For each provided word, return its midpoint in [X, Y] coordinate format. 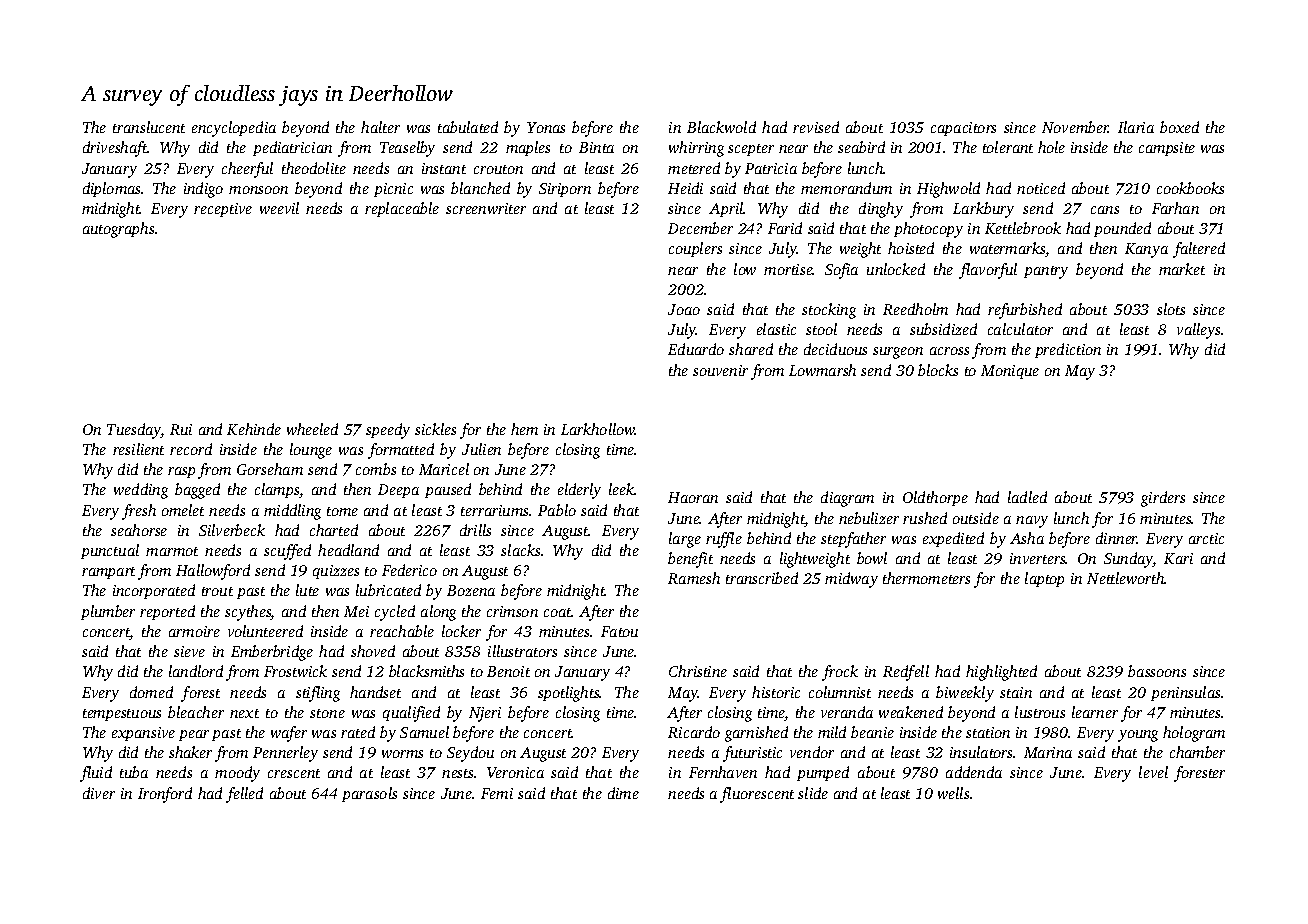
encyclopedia [234, 129]
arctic [1206, 538]
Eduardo [696, 349]
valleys [1198, 331]
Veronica [515, 772]
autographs [118, 230]
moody [237, 774]
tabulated [468, 127]
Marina [1048, 752]
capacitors [963, 129]
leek [622, 489]
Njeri [485, 714]
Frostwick [295, 671]
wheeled [312, 429]
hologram [1194, 734]
